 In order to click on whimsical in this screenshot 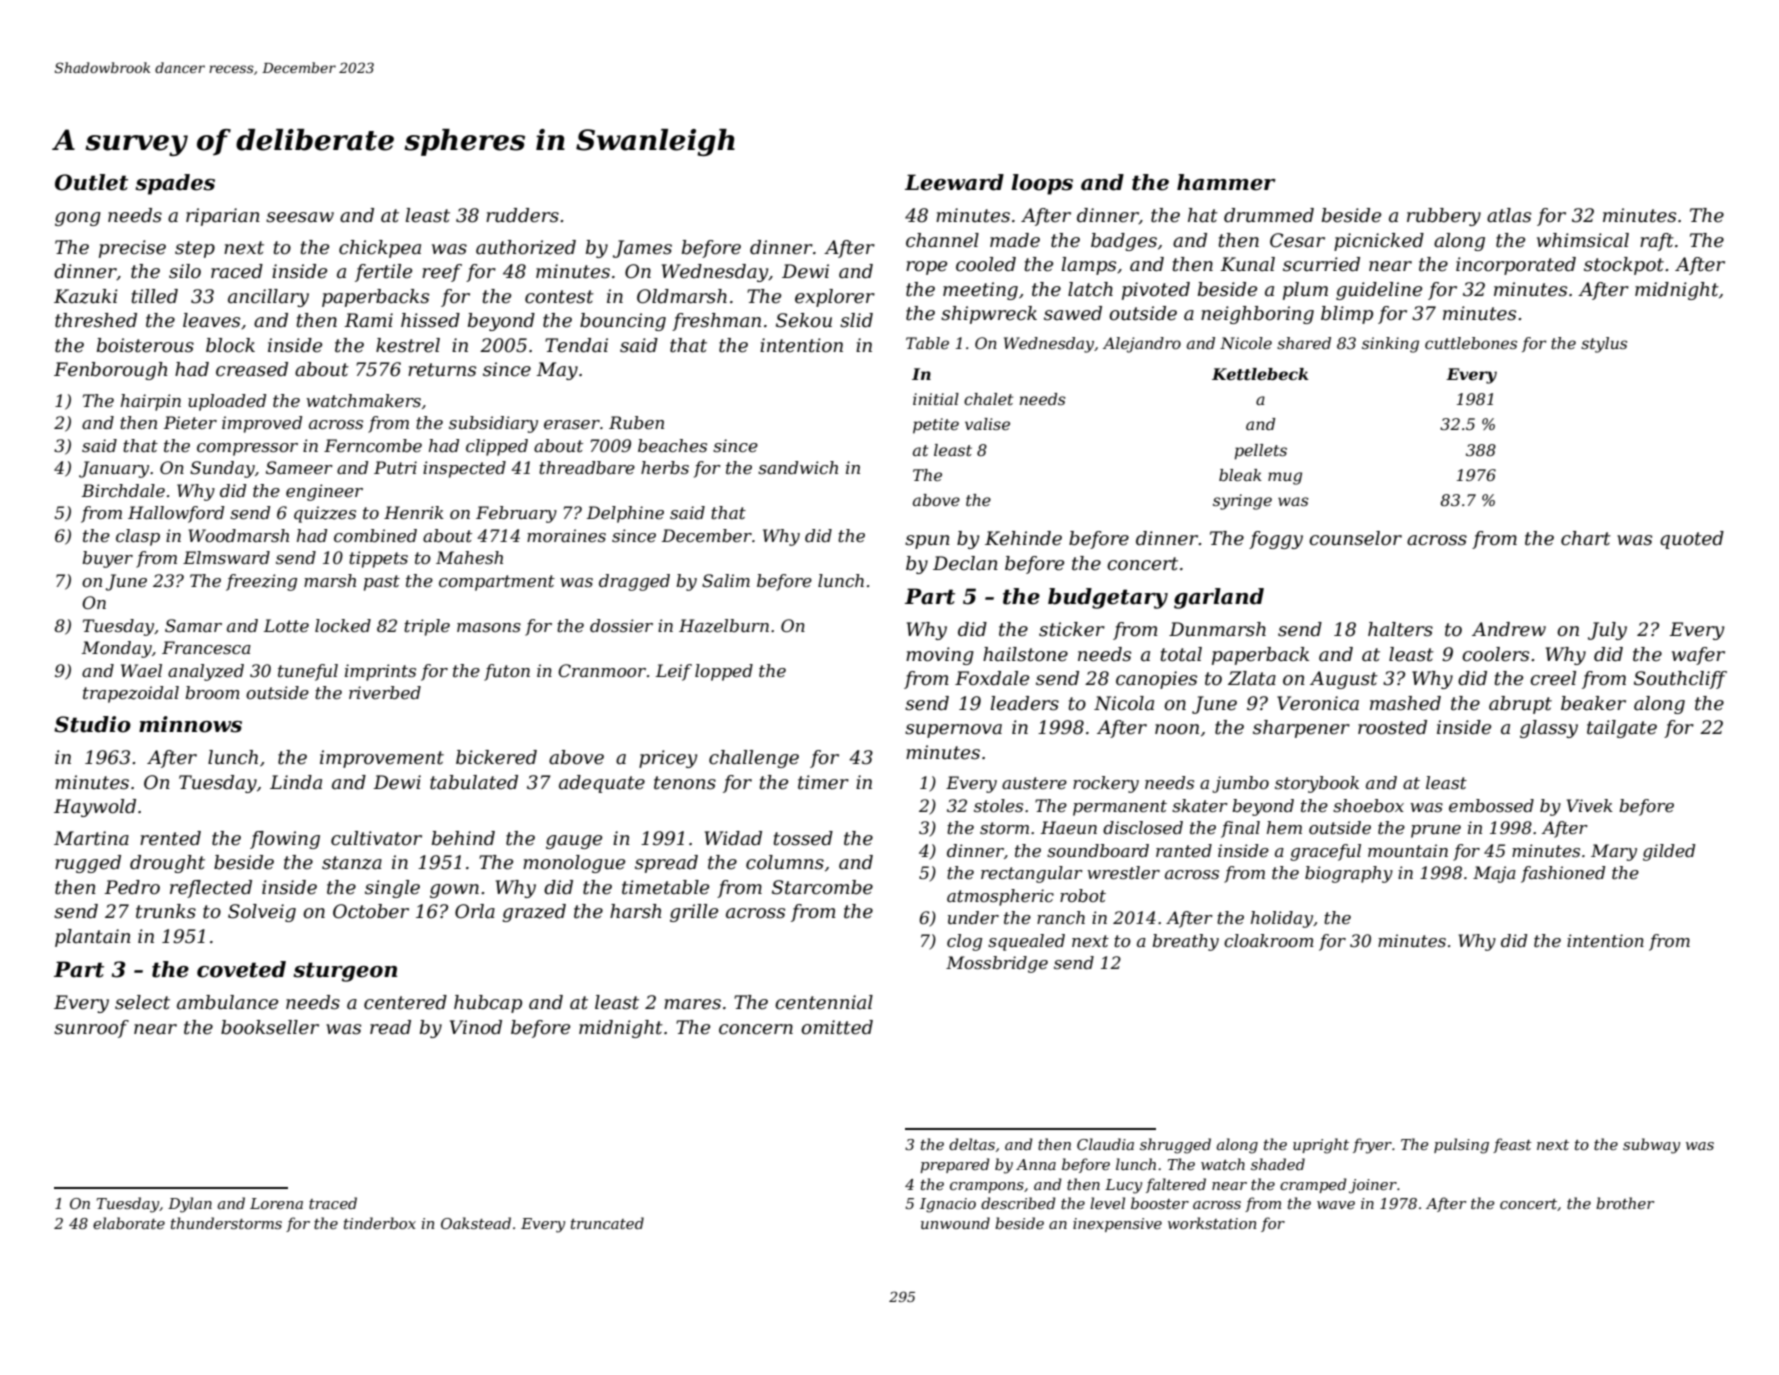, I will do `click(1583, 240)`.
